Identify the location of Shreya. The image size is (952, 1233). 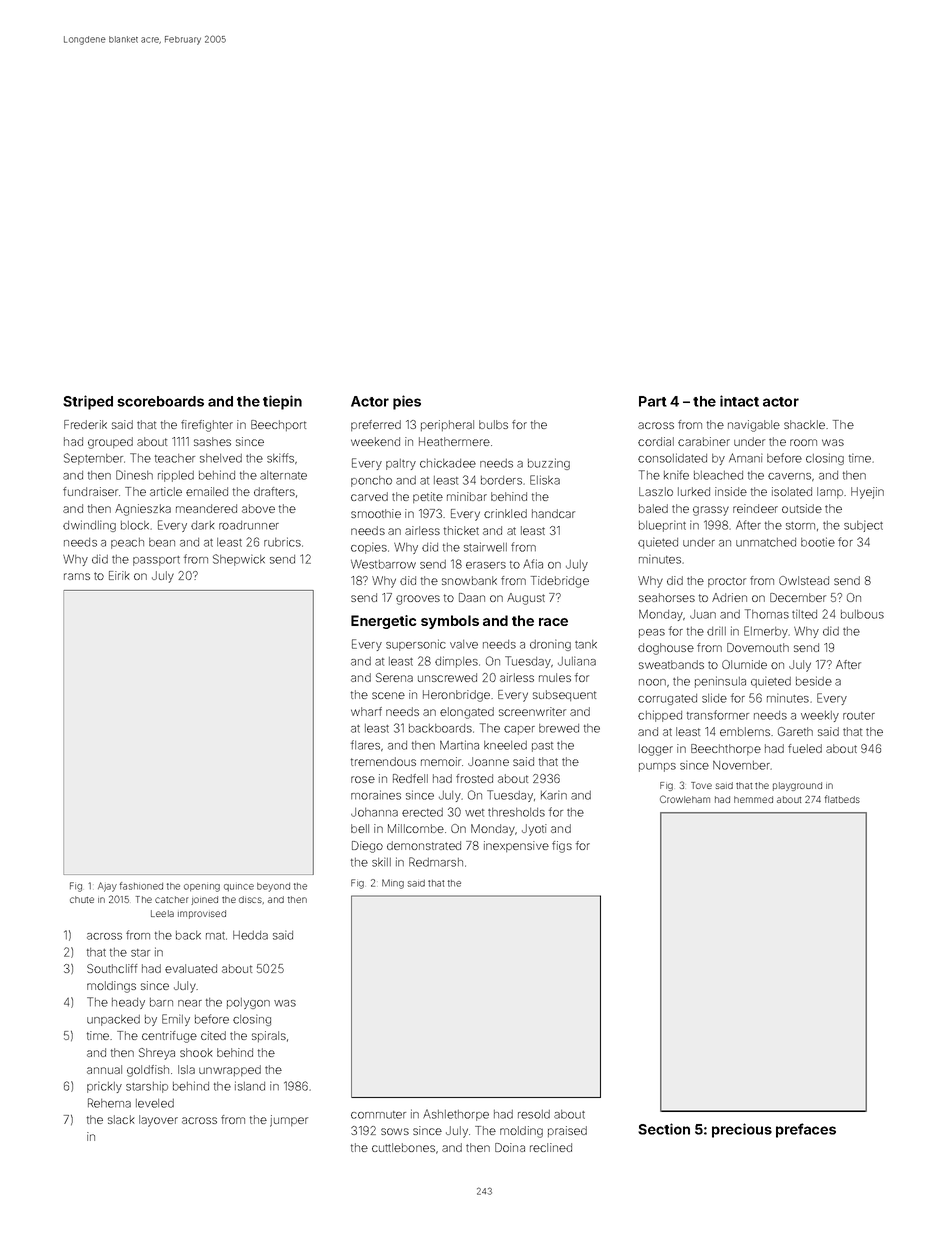
(157, 1054).
